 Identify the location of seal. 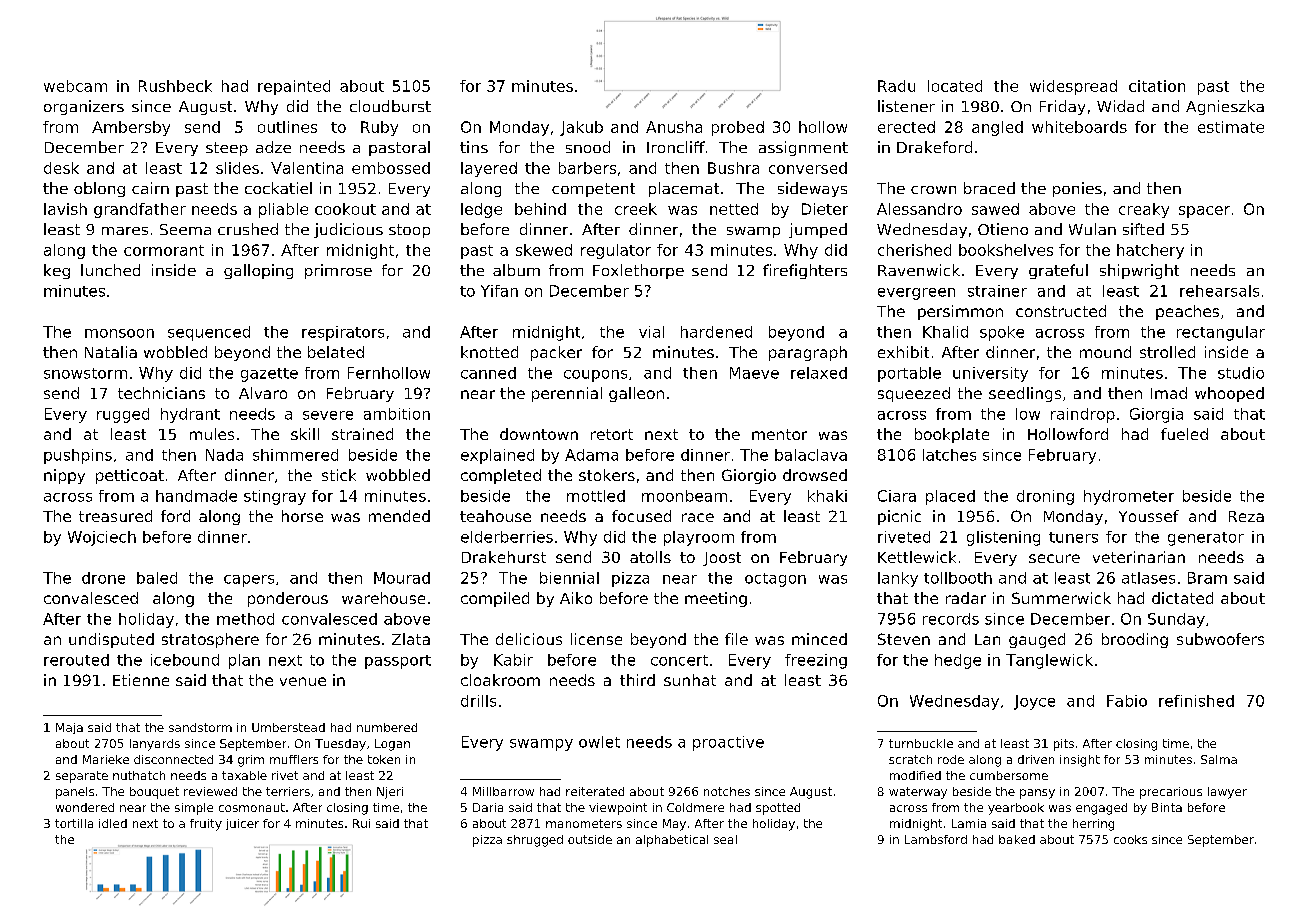
(725, 839).
